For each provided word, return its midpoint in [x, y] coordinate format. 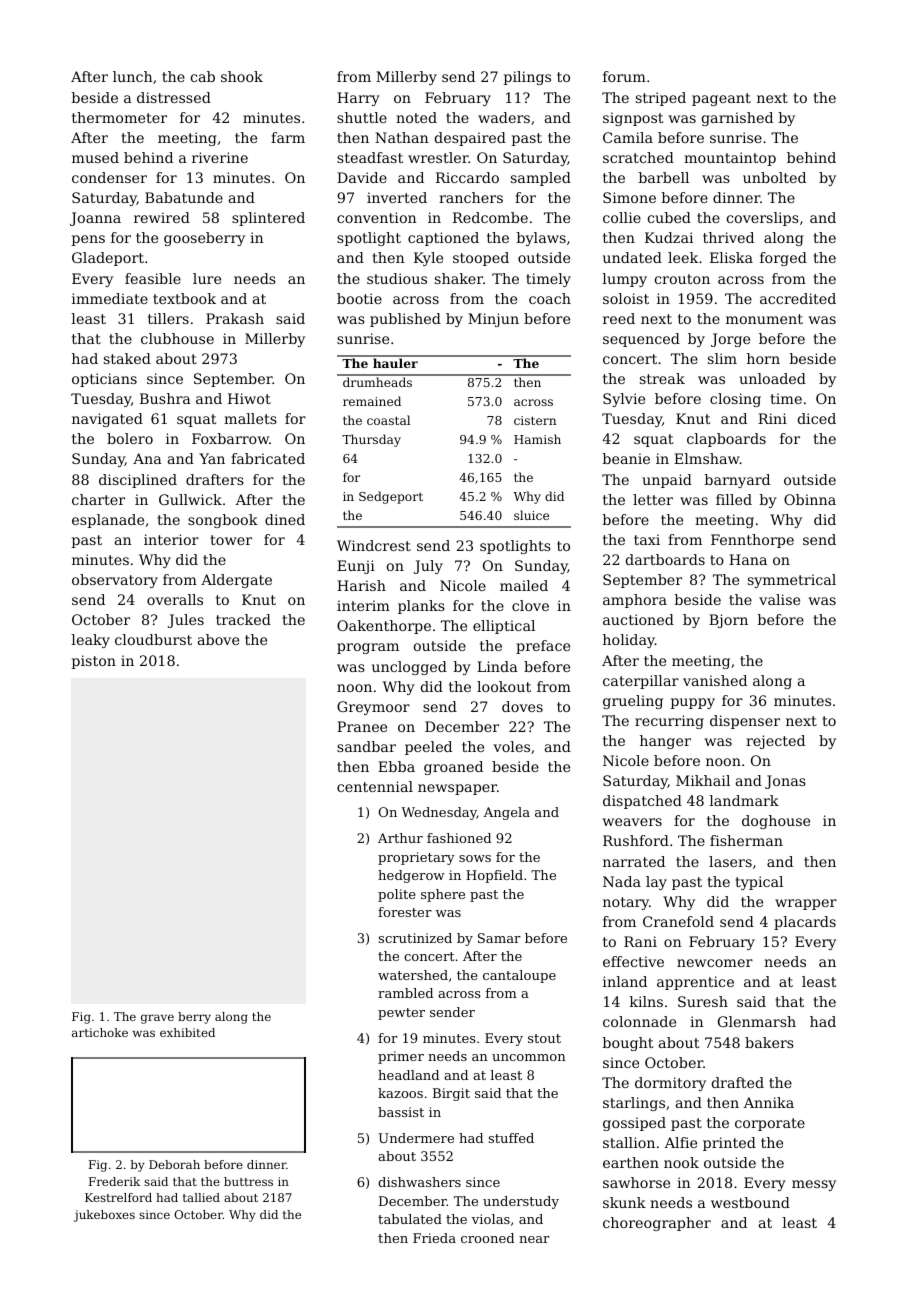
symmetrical [792, 581]
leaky [90, 641]
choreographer [657, 1224]
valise [779, 599]
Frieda [434, 1238]
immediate [110, 298]
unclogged [409, 668]
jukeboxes [104, 1216]
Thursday [371, 440]
